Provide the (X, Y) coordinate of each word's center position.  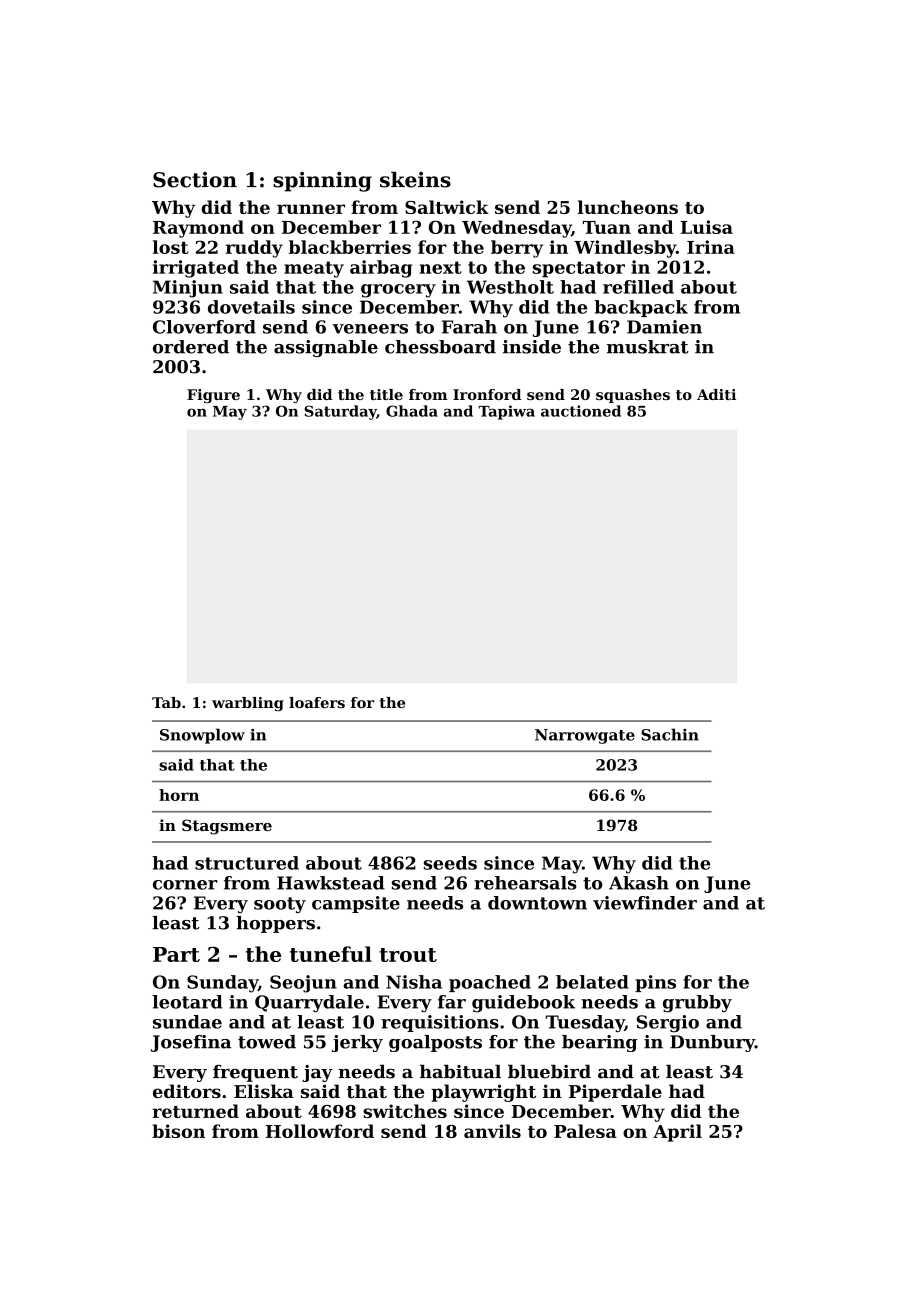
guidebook (523, 1004)
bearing (600, 1043)
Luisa (706, 227)
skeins (415, 179)
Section (195, 180)
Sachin (670, 734)
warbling (248, 704)
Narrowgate (585, 736)
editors (187, 1091)
